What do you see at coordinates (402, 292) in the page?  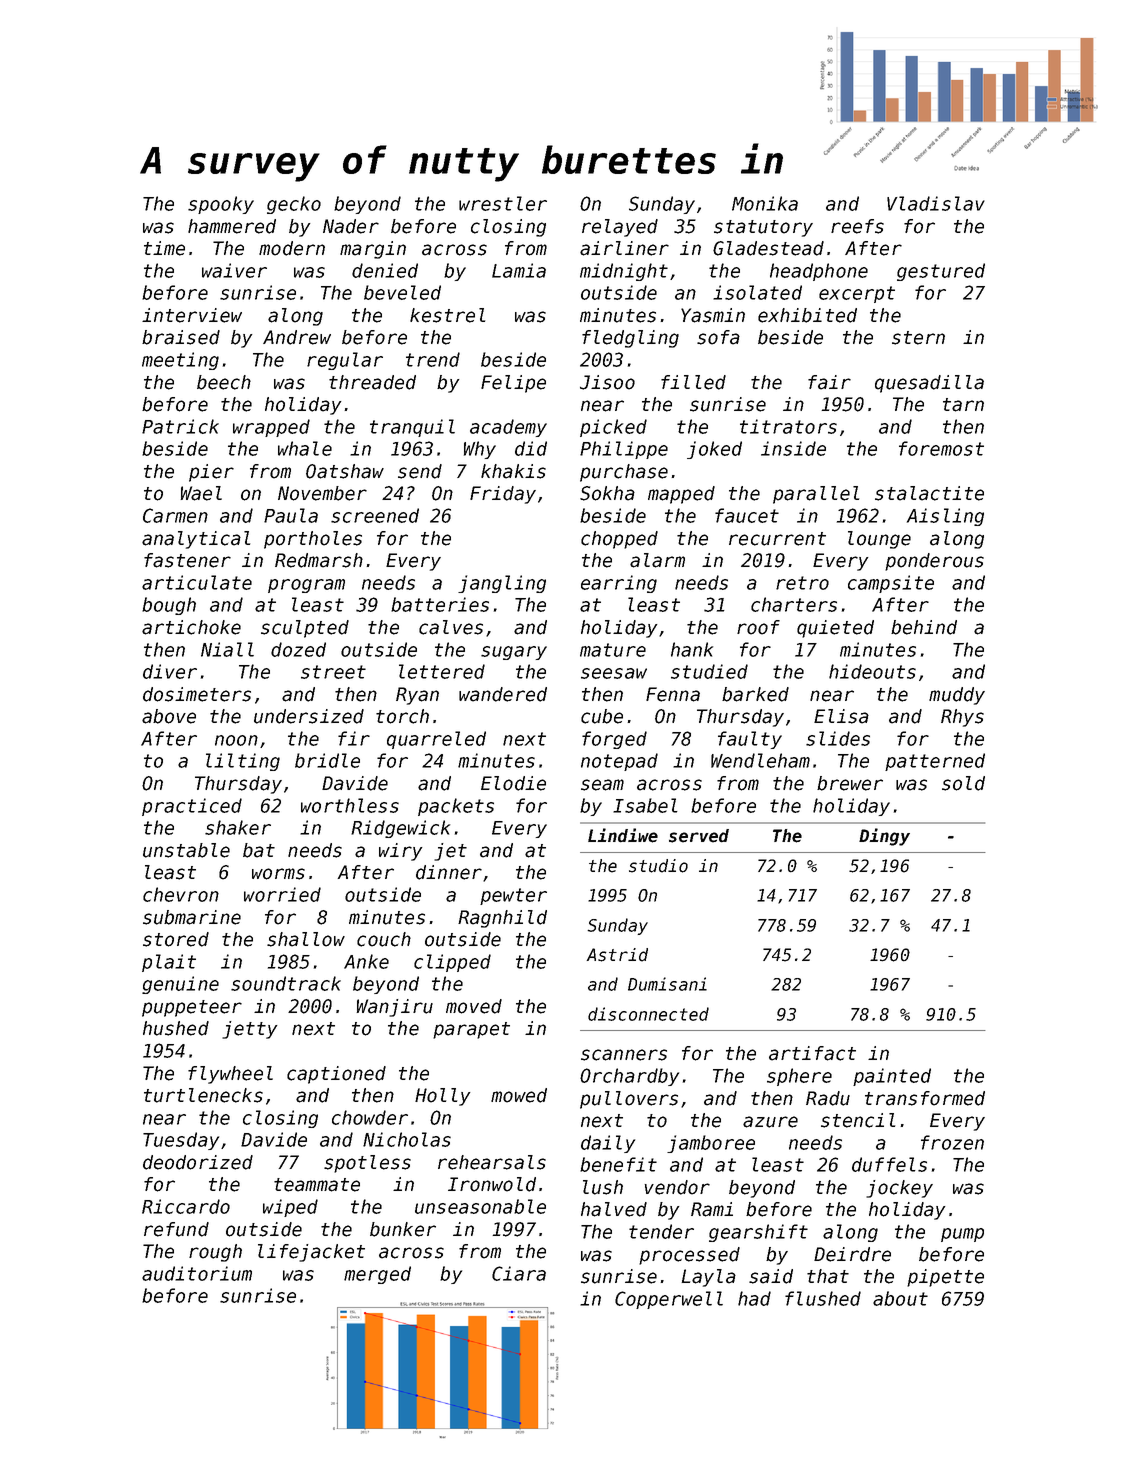 I see `beveled` at bounding box center [402, 292].
